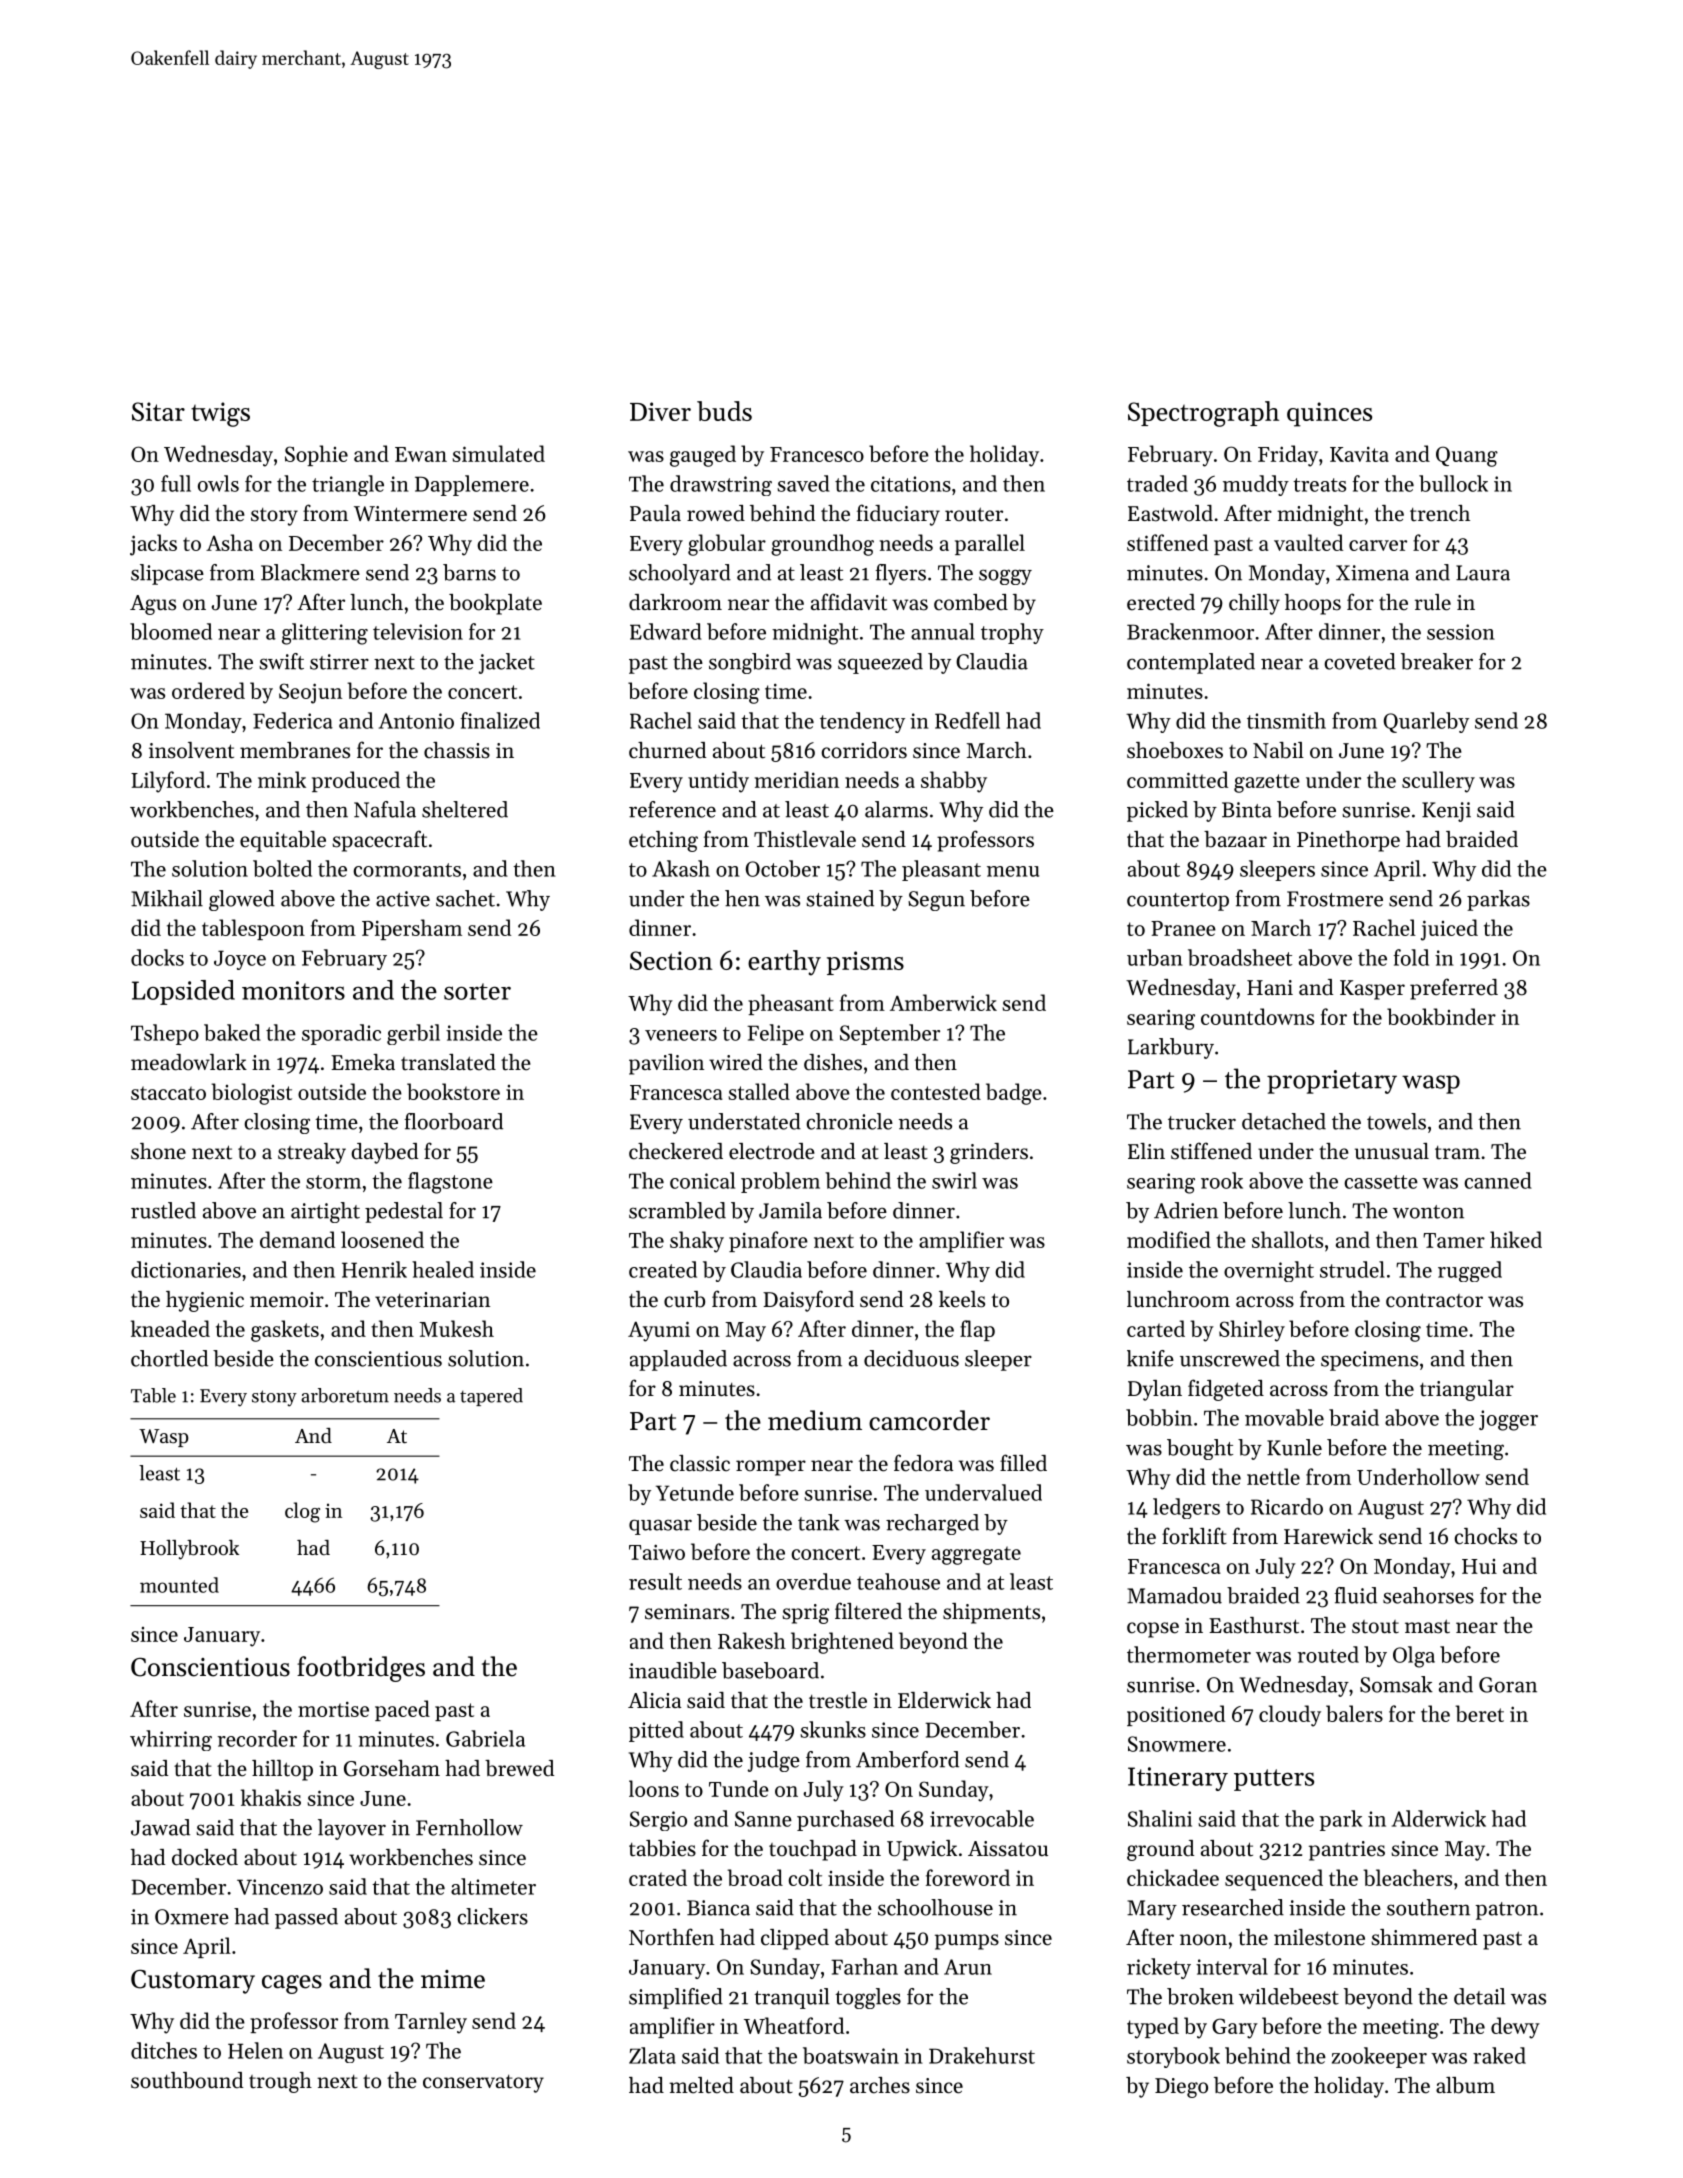 The image size is (1683, 2178). What do you see at coordinates (457, 750) in the screenshot?
I see `chassis` at bounding box center [457, 750].
